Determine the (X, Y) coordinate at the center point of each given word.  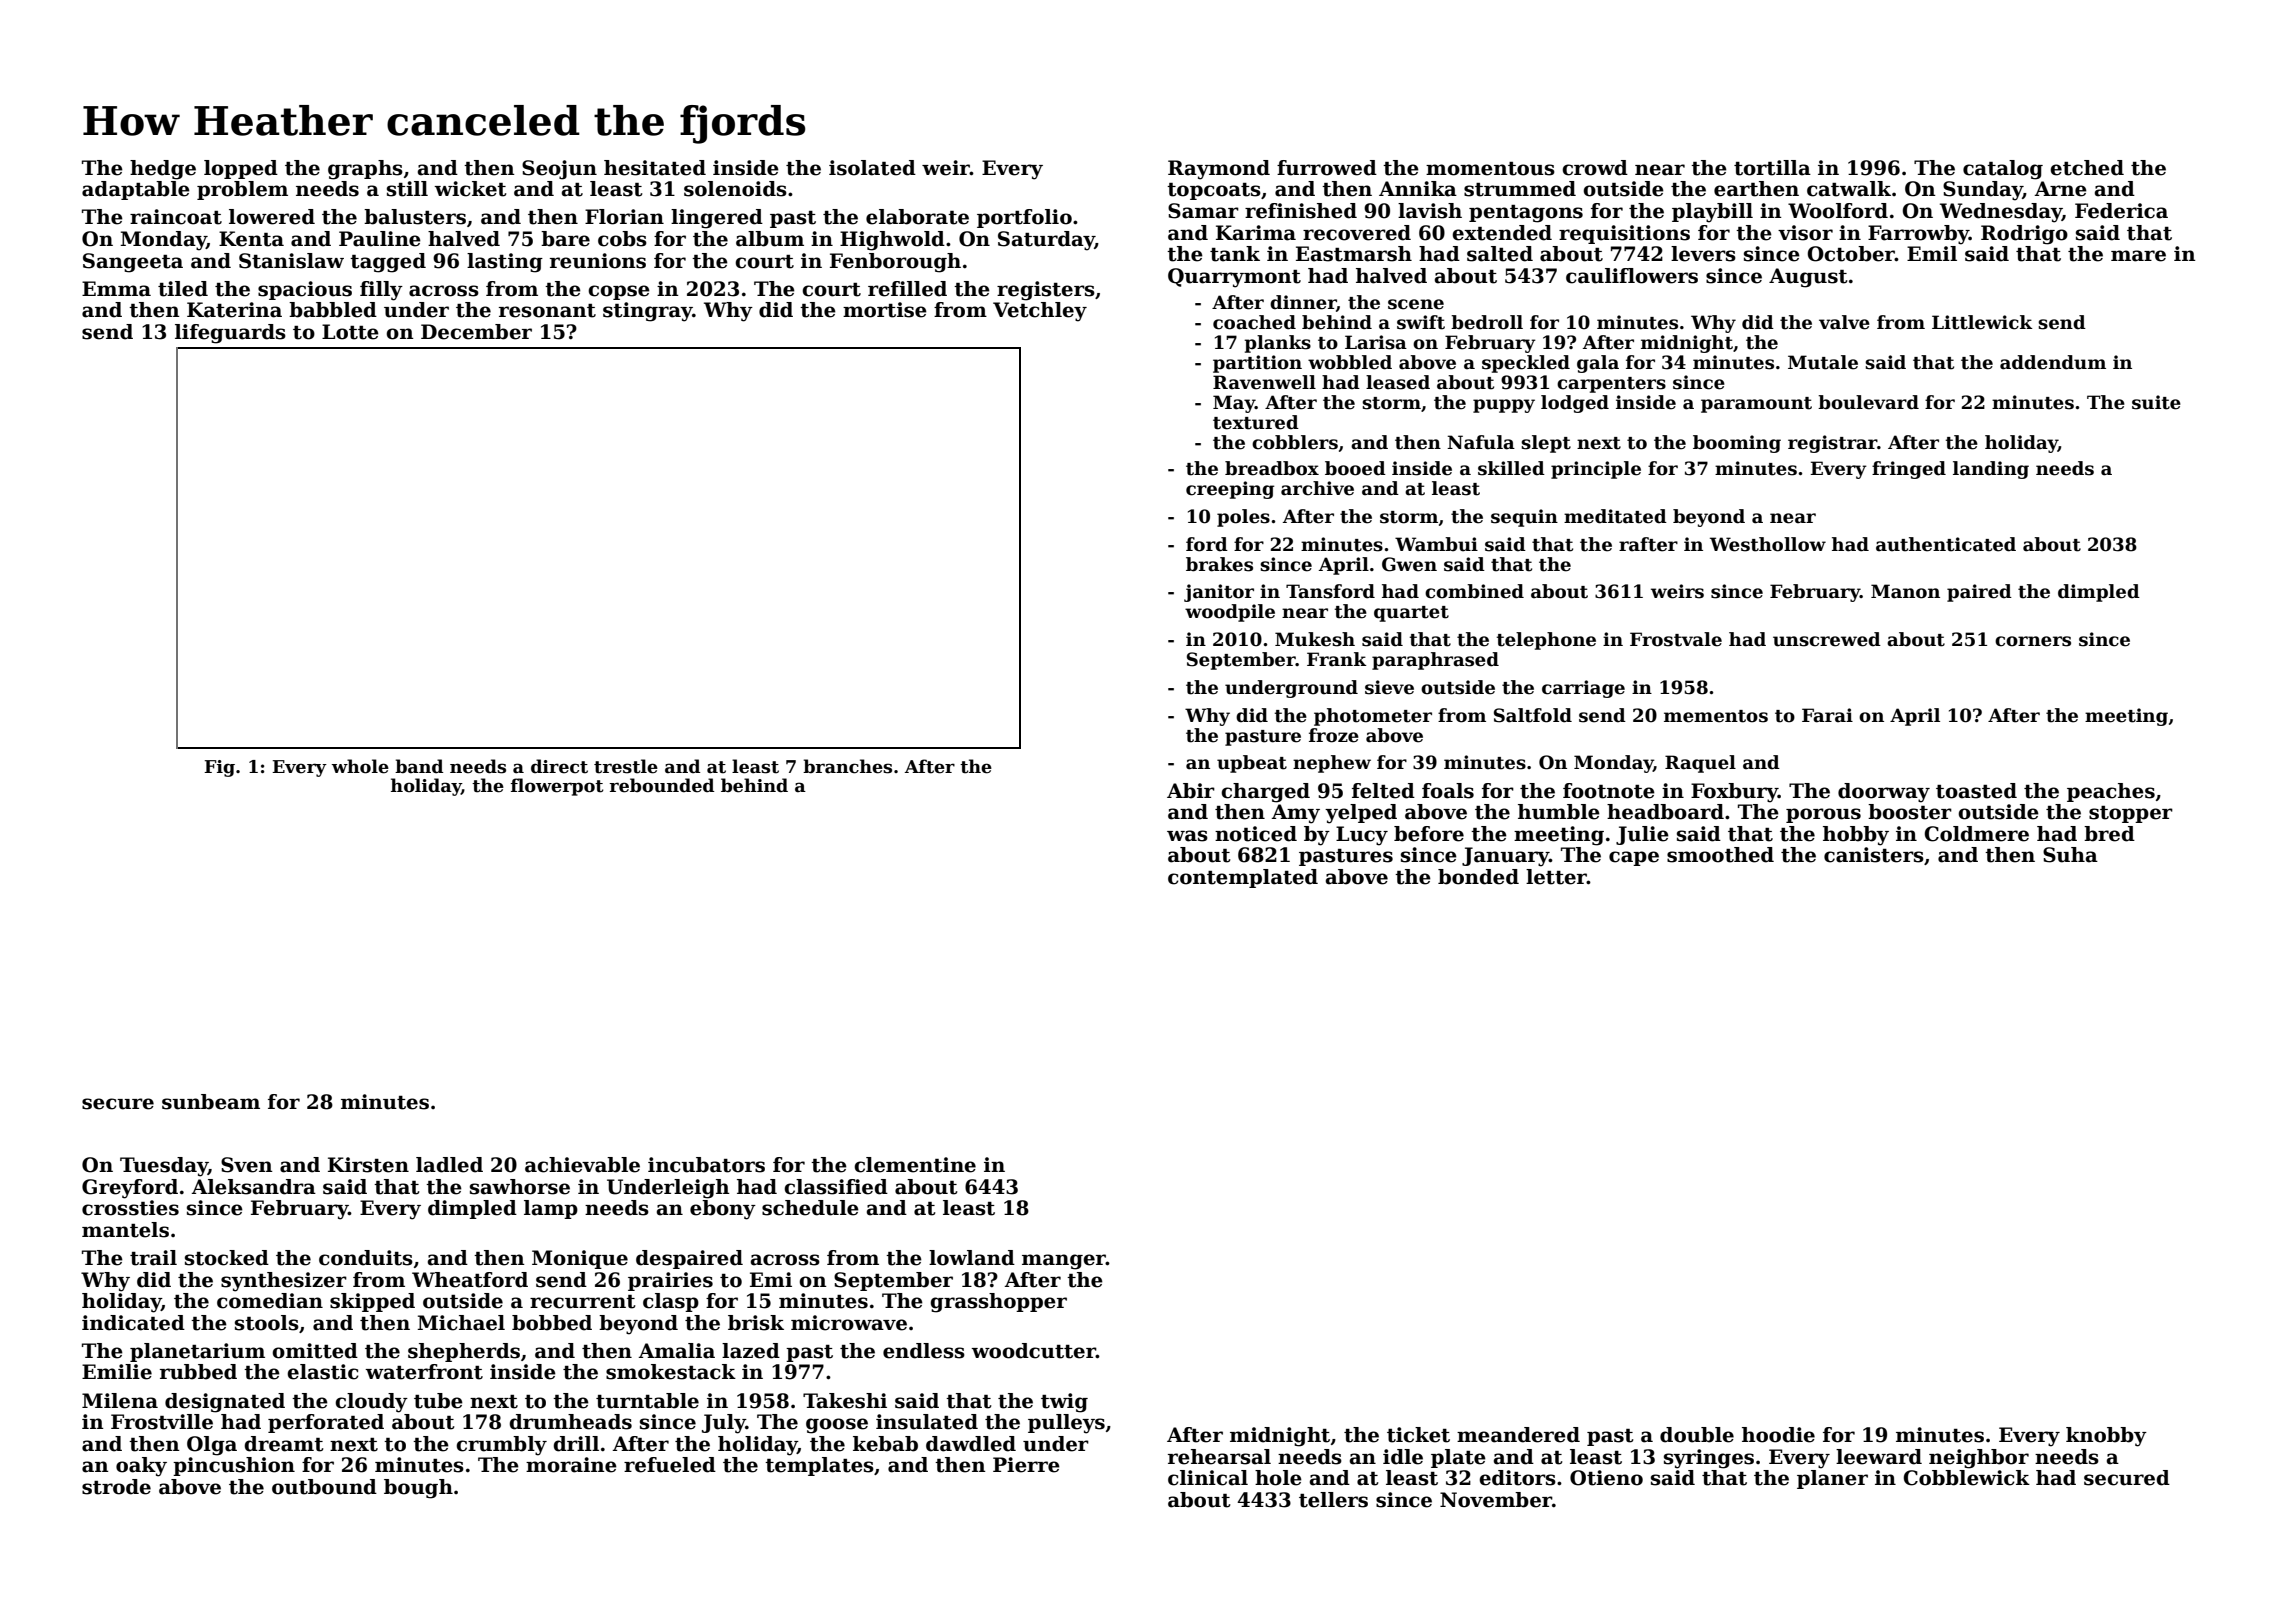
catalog (2003, 170)
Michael (461, 1323)
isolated (872, 168)
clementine (915, 1165)
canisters (1874, 855)
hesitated (655, 168)
